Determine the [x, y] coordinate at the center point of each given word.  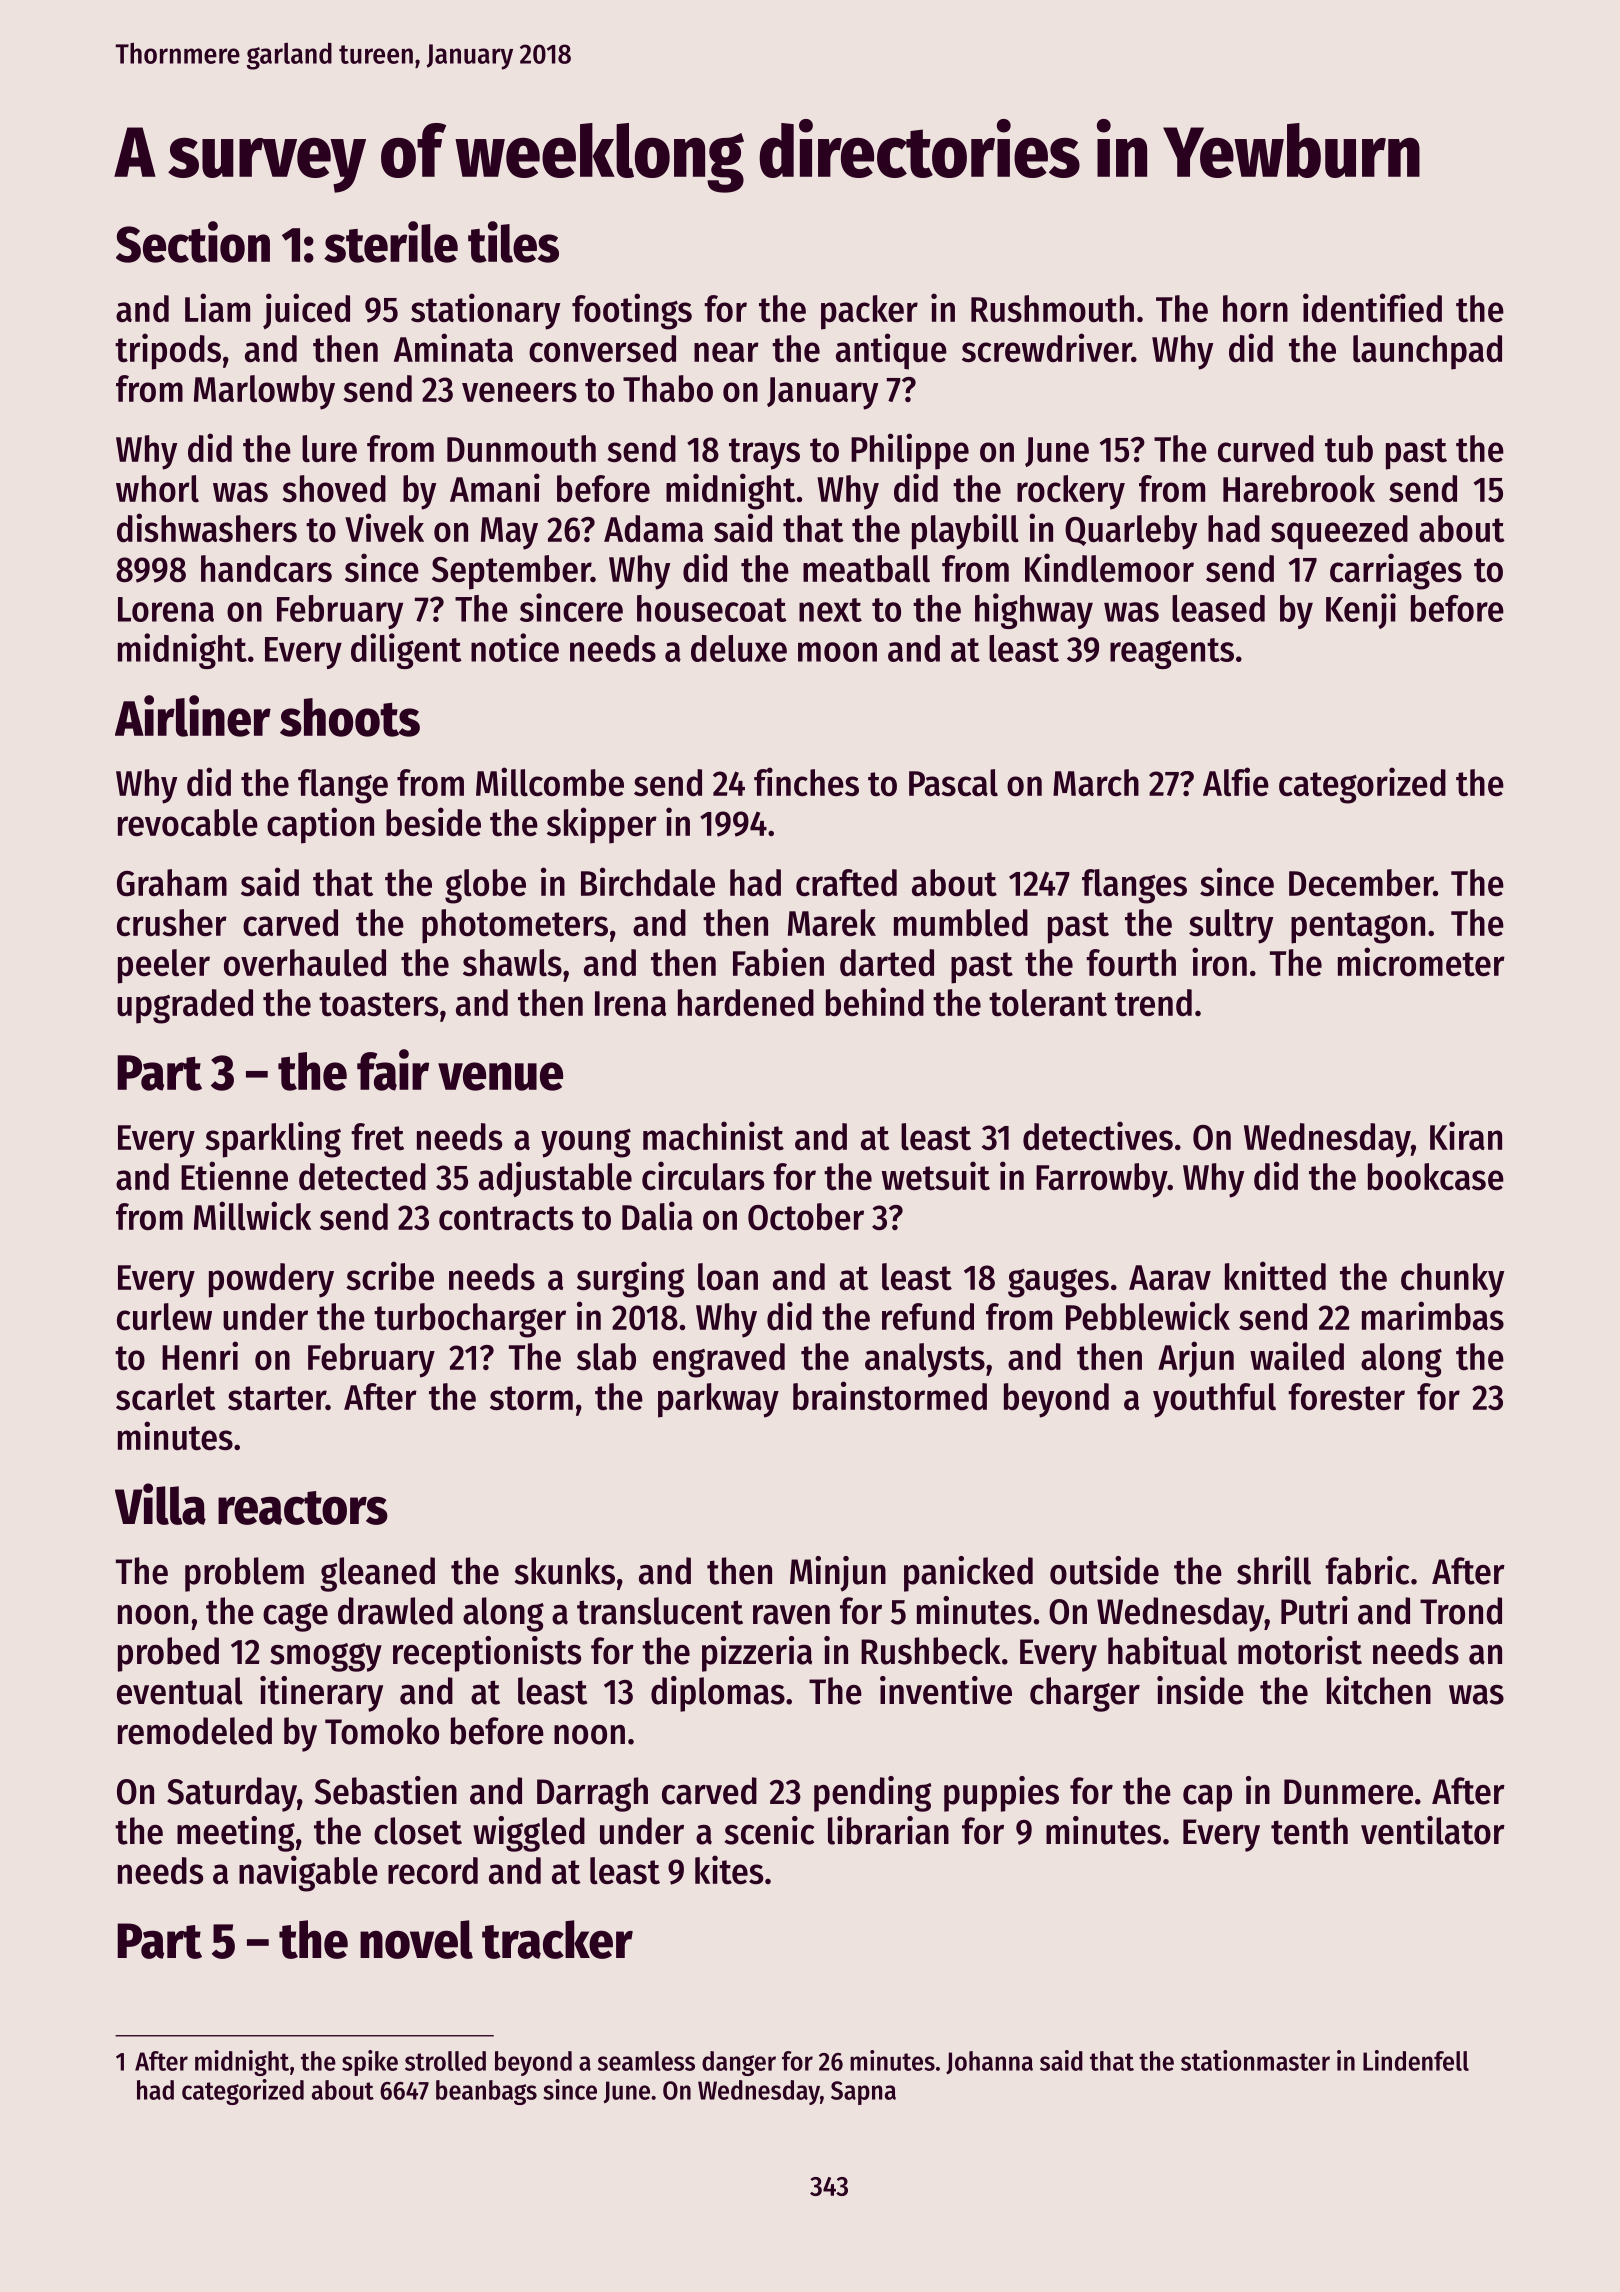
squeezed [1339, 532]
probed [168, 1654]
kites [729, 1870]
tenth [1309, 1831]
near [726, 352]
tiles [513, 242]
